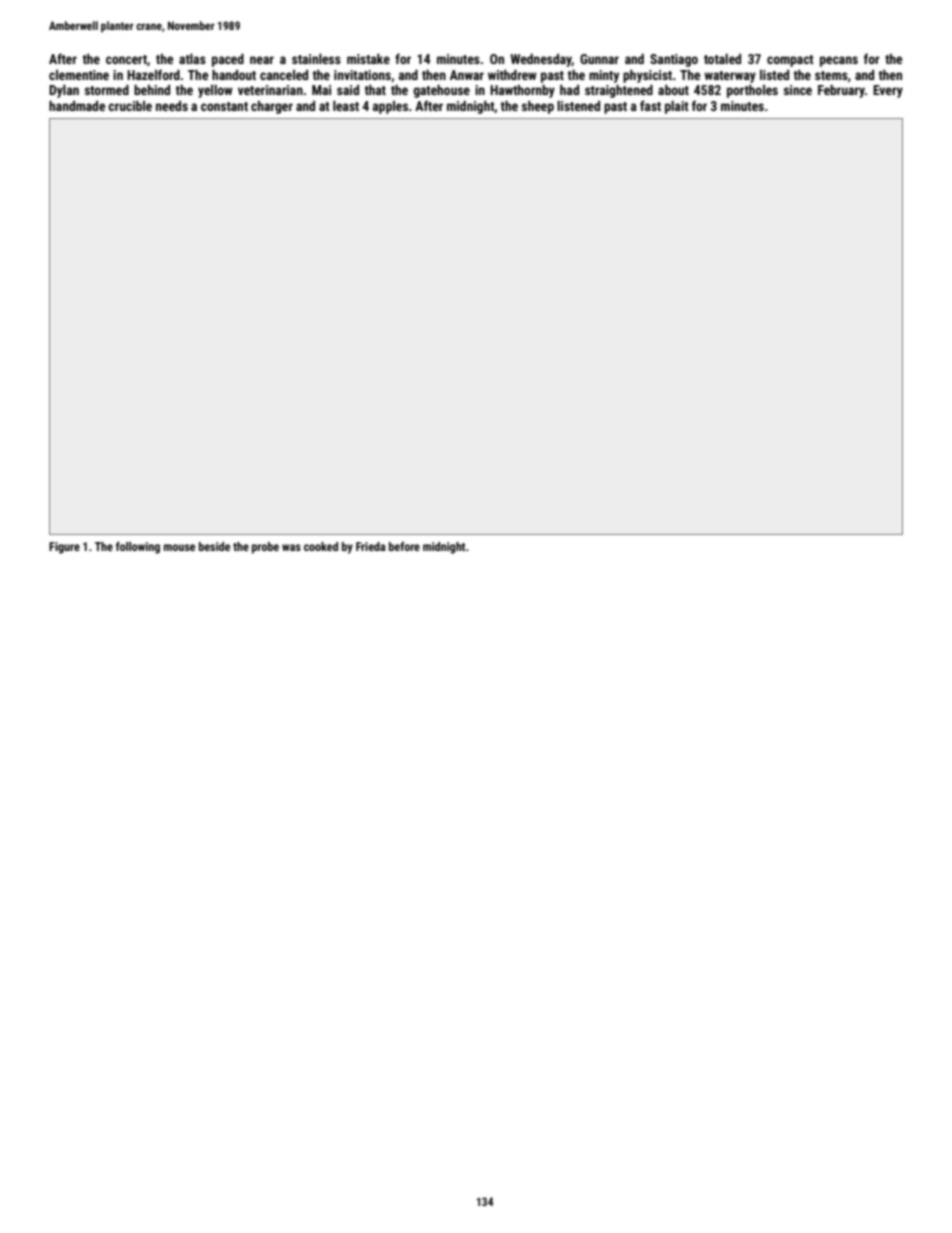 This screenshot has height=1233, width=952. What do you see at coordinates (371, 546) in the screenshot?
I see `Frieda` at bounding box center [371, 546].
